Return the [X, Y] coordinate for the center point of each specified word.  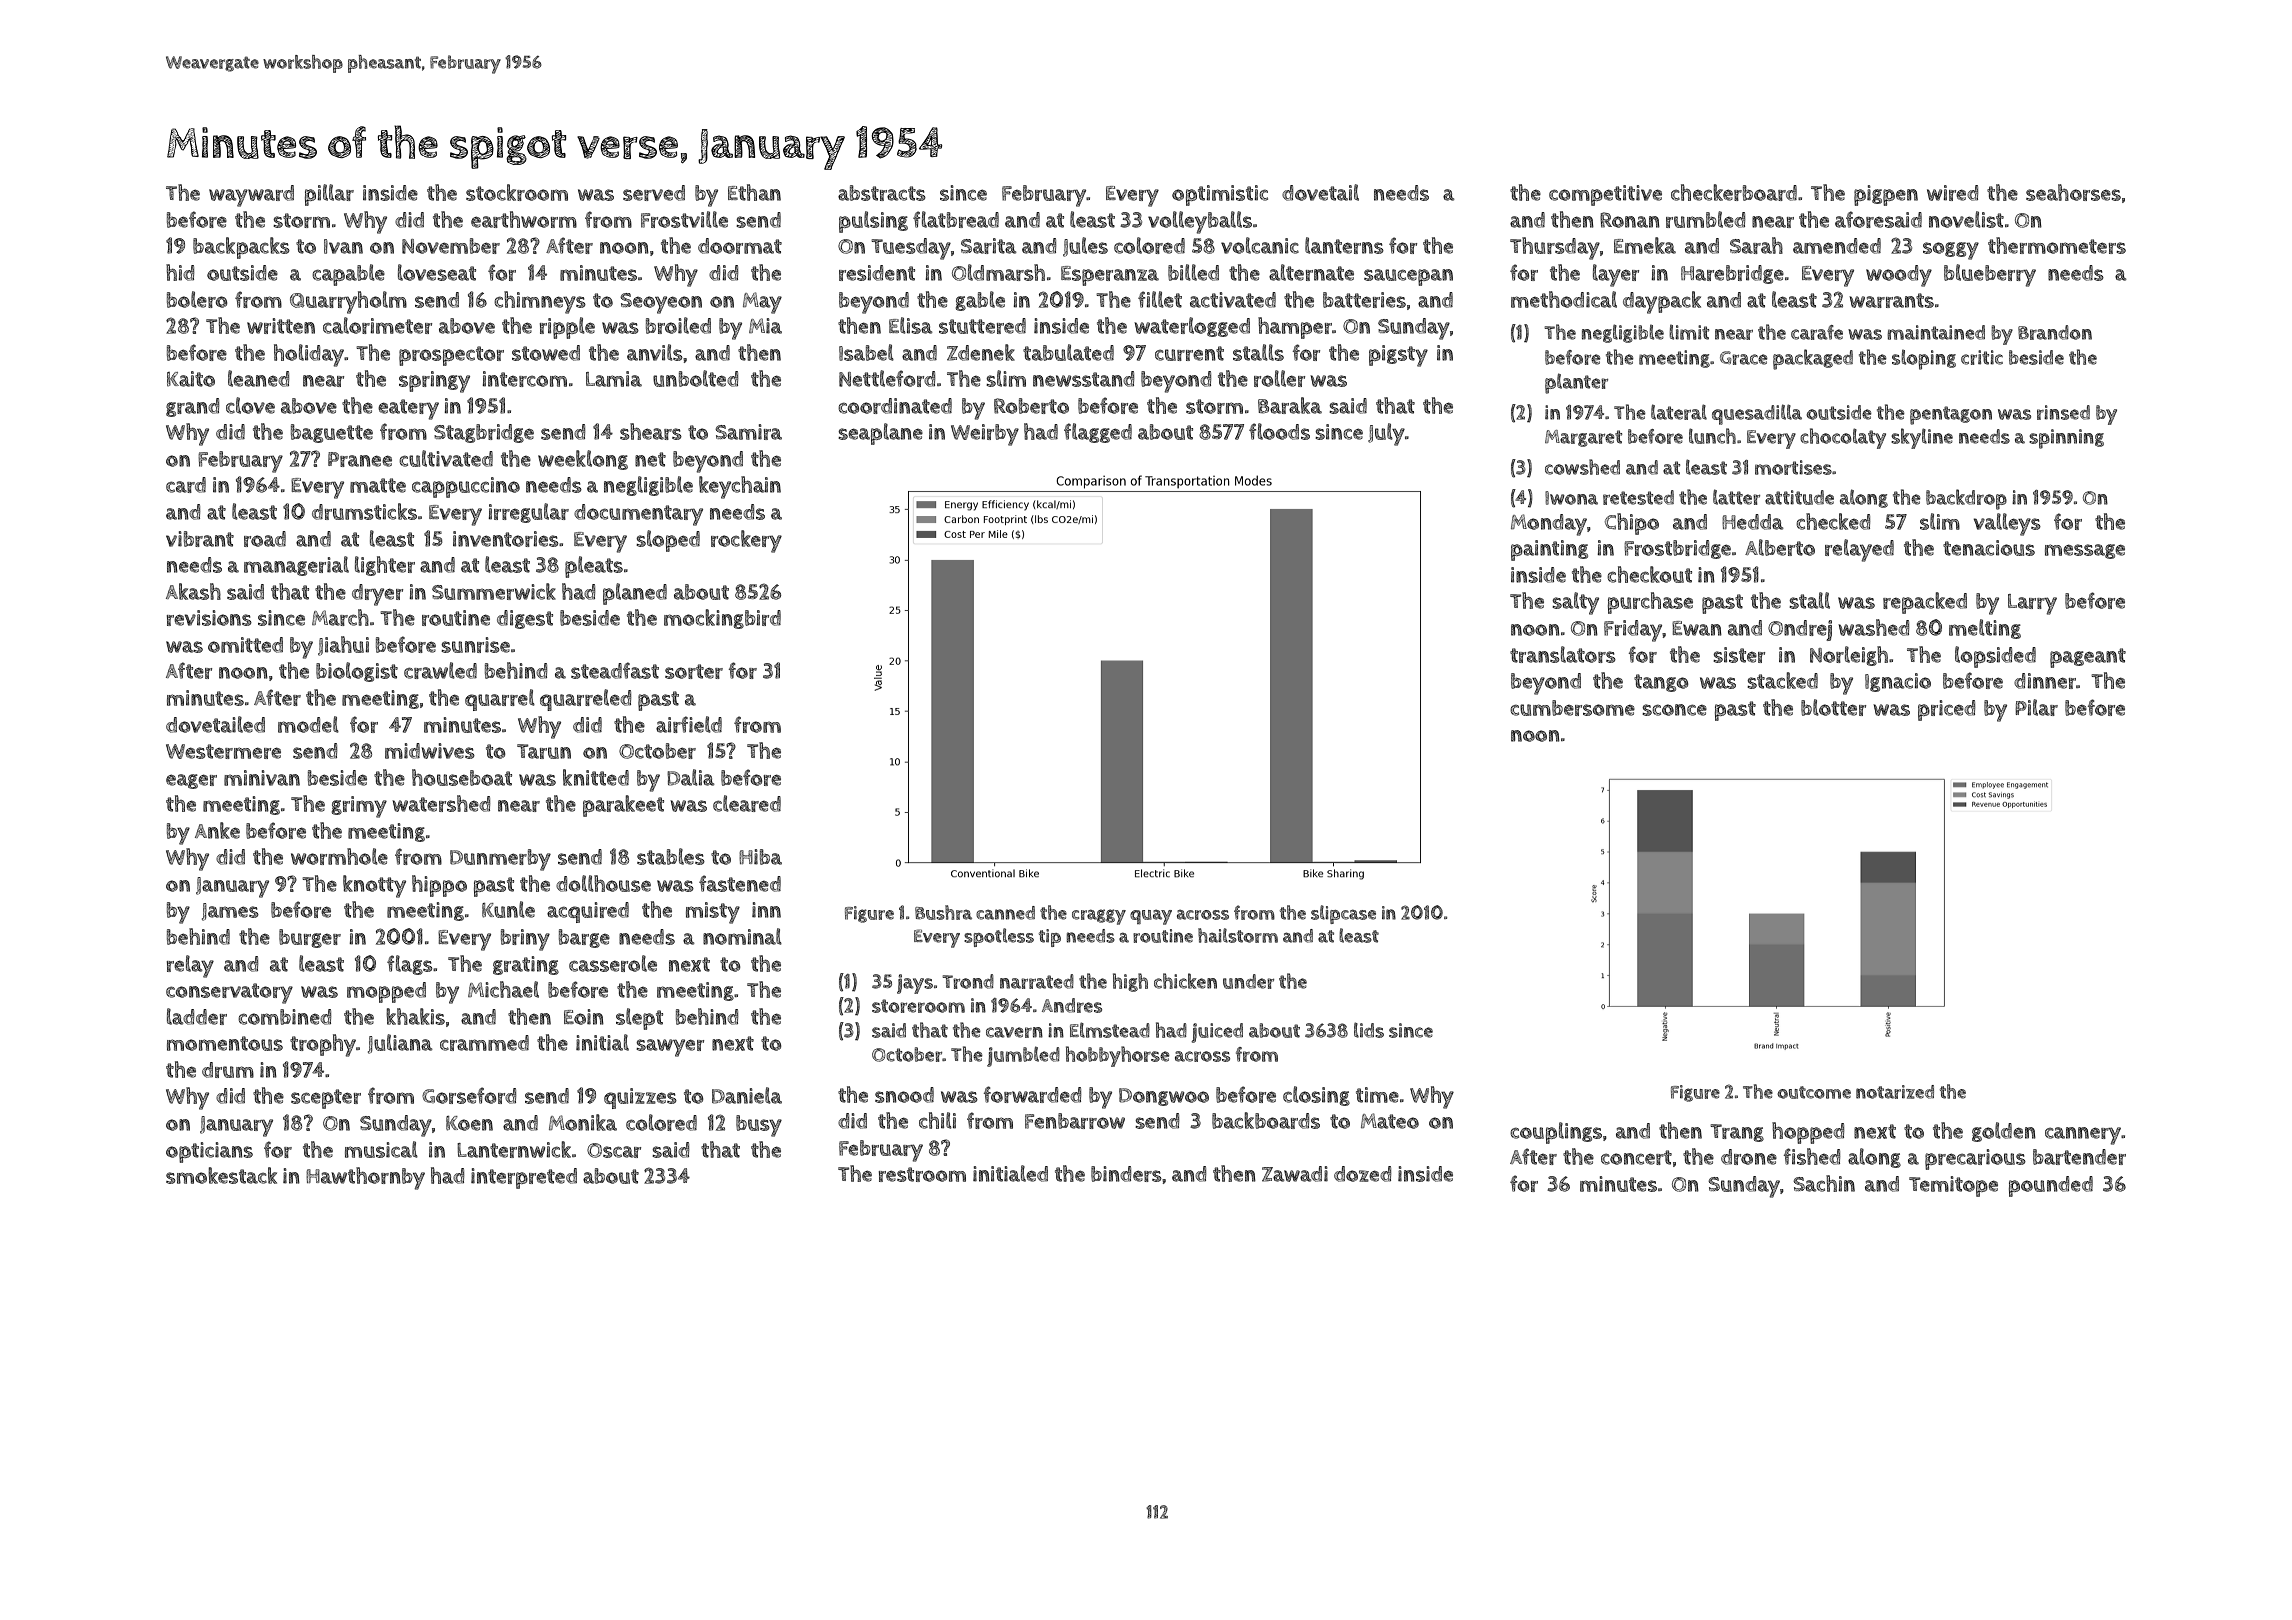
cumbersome [1572, 708]
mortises [1793, 467]
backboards [1266, 1120]
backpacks [241, 248]
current [1189, 353]
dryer [377, 595]
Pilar [2036, 707]
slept [639, 1019]
